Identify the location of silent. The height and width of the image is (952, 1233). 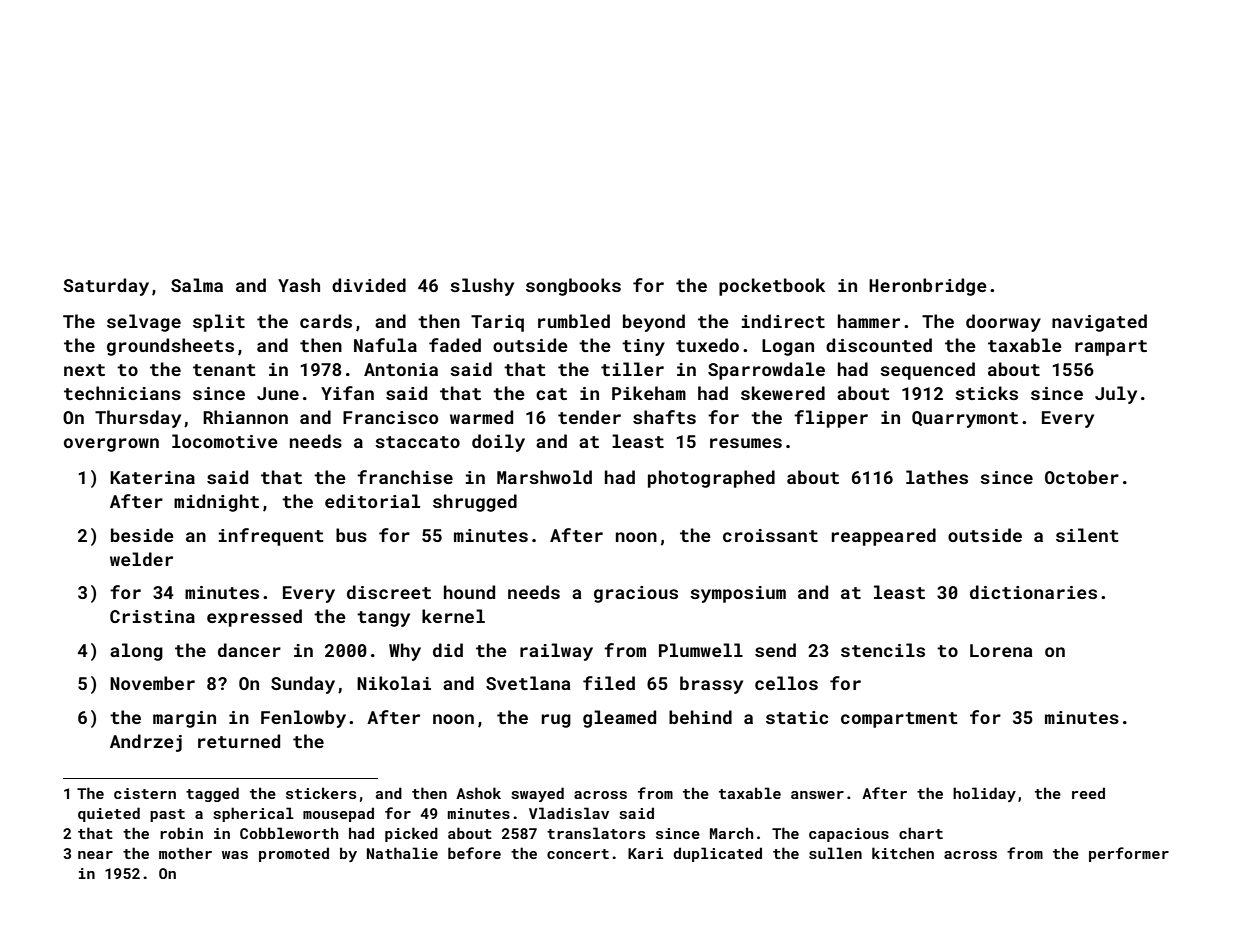
(1087, 535).
